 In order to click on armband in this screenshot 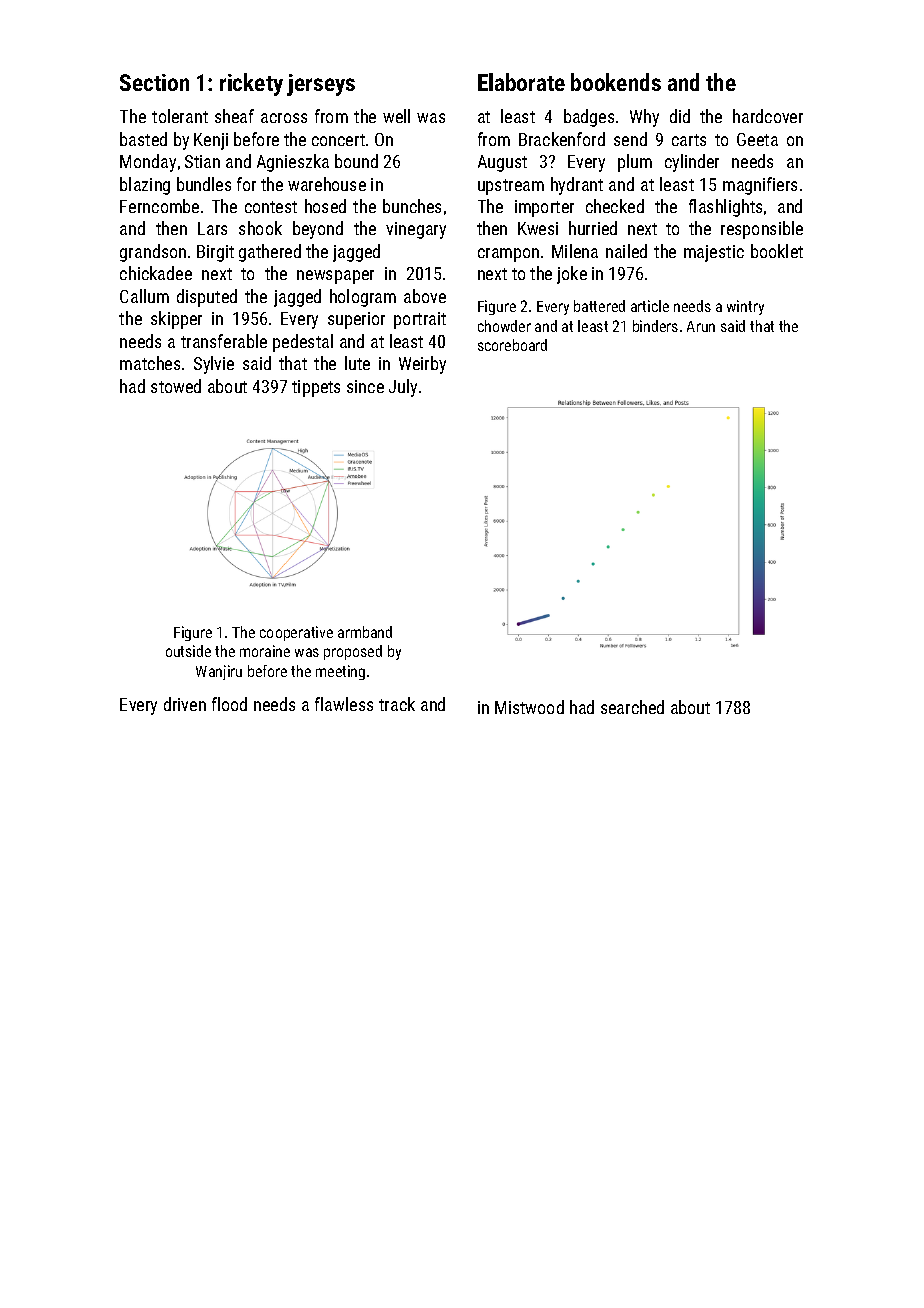, I will do `click(365, 632)`.
